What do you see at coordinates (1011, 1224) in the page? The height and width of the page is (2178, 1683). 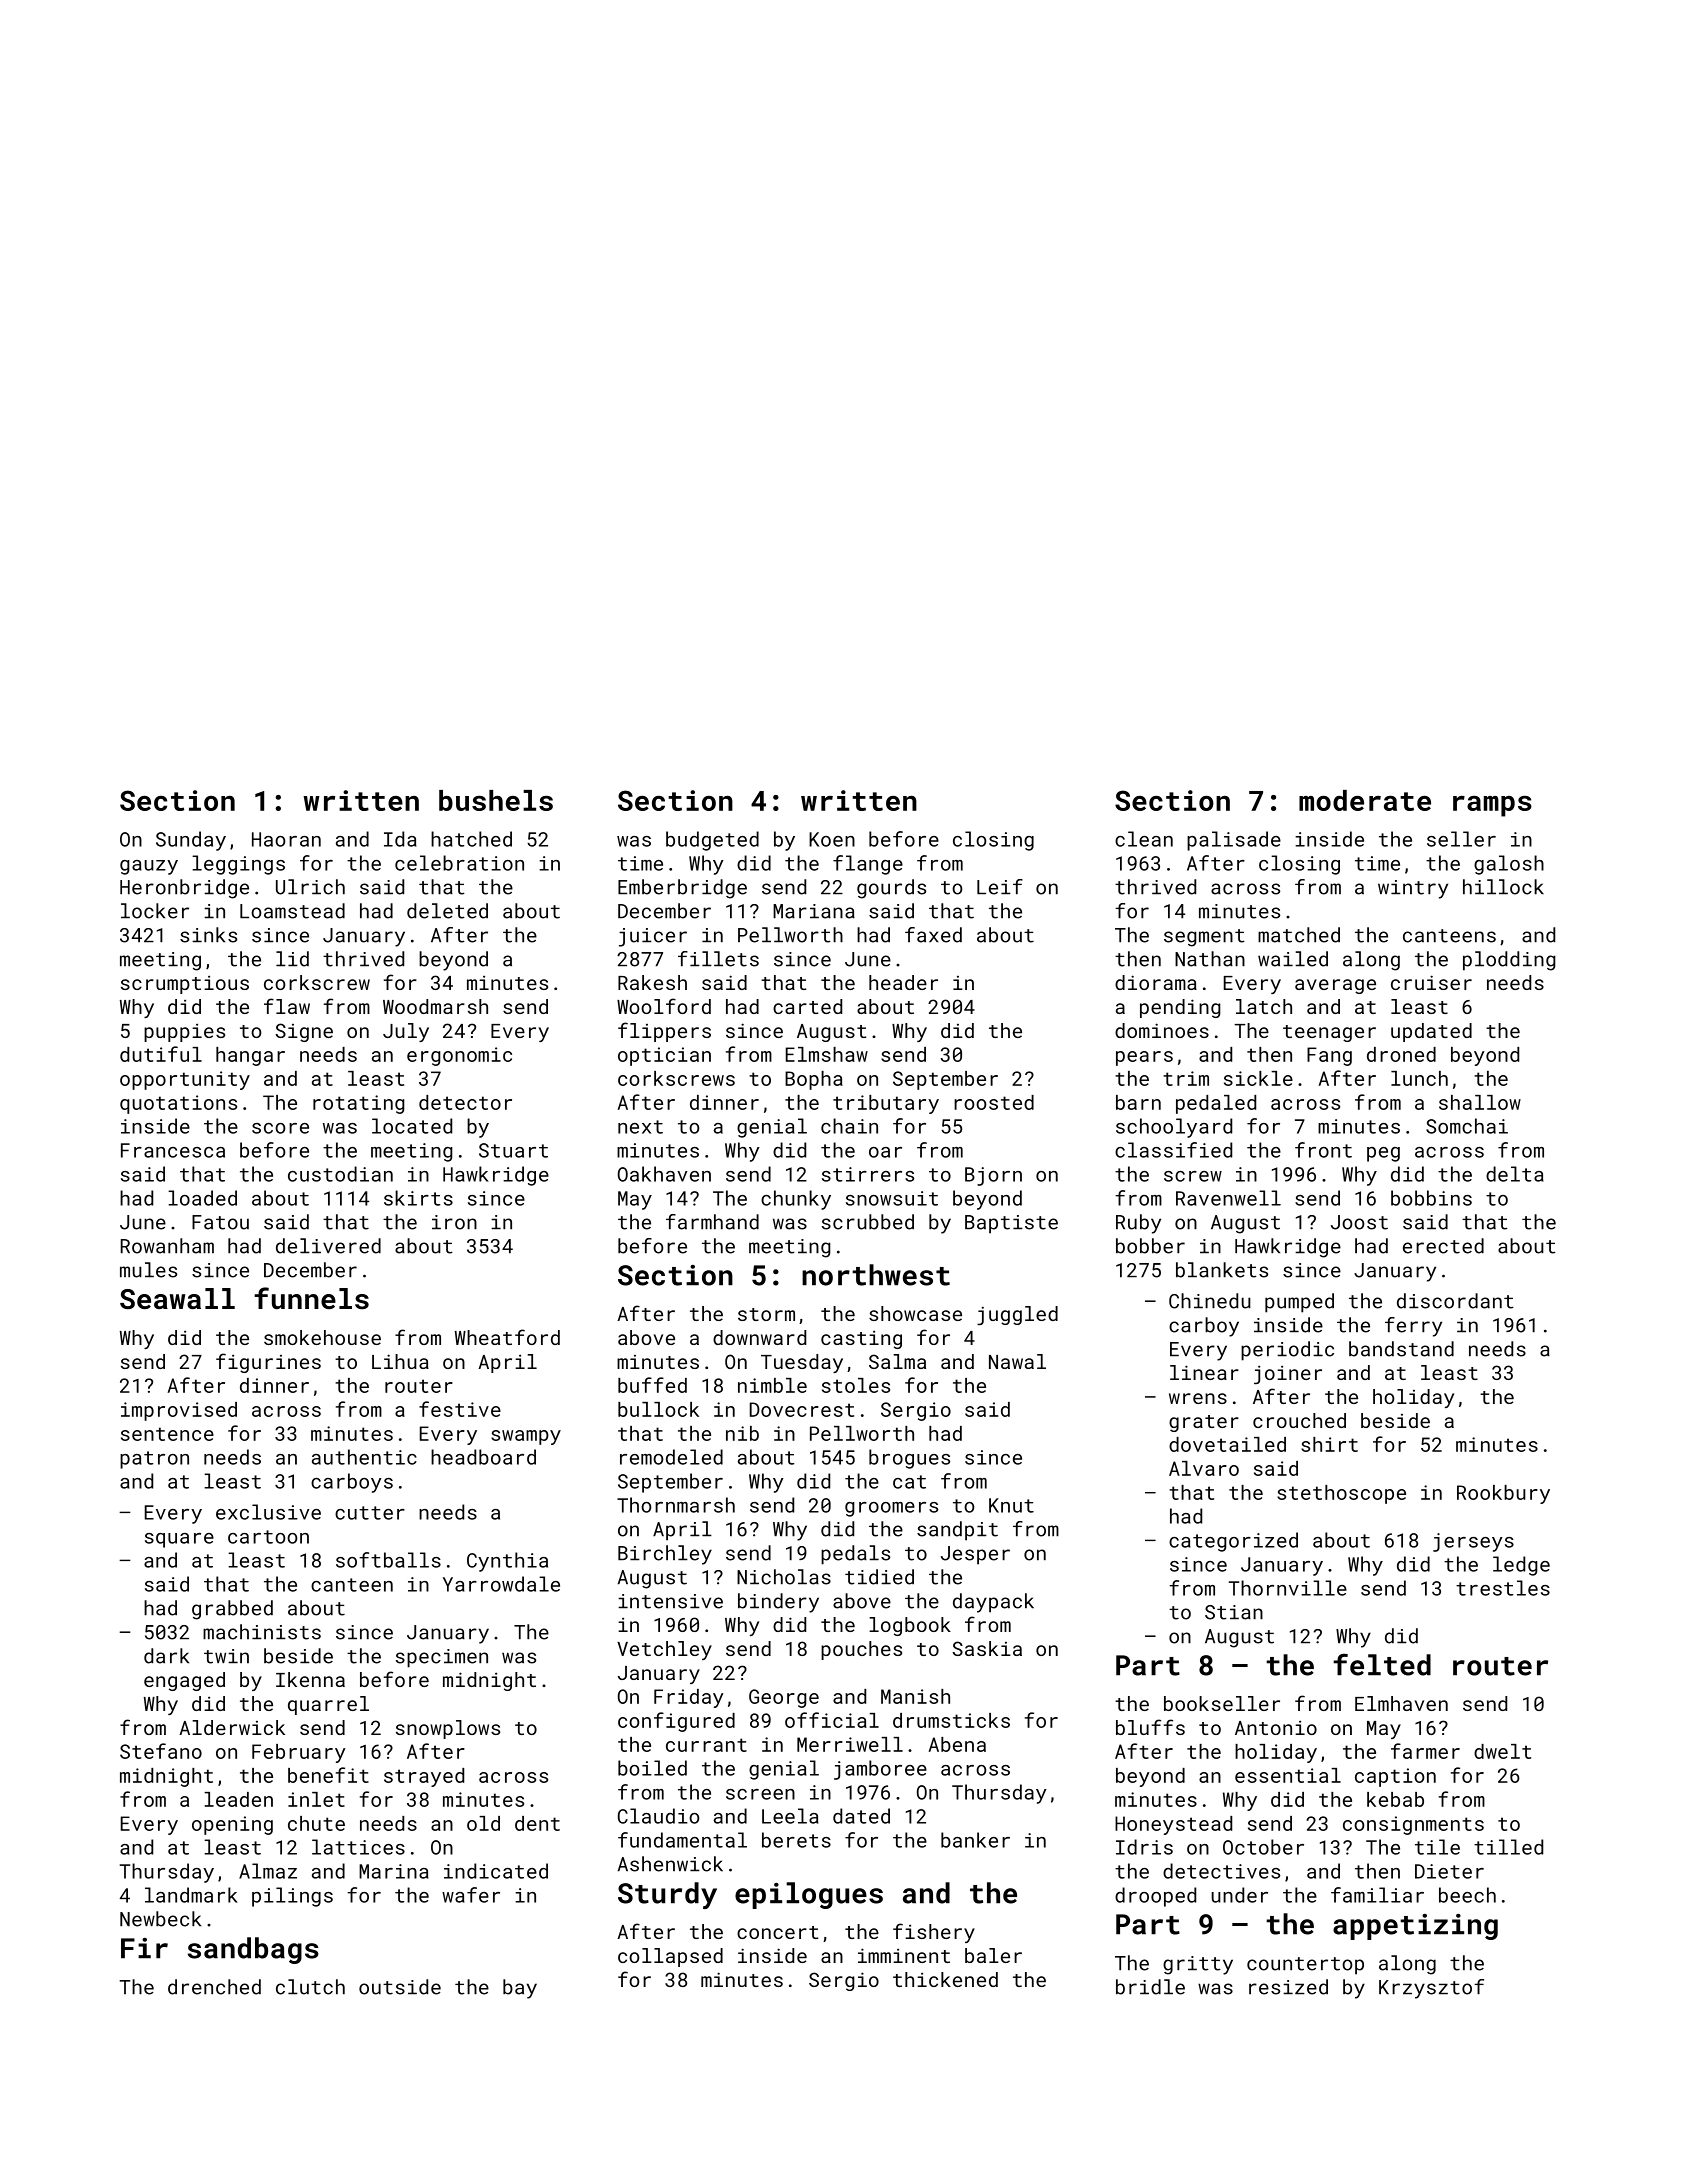 I see `Baptiste` at bounding box center [1011, 1224].
